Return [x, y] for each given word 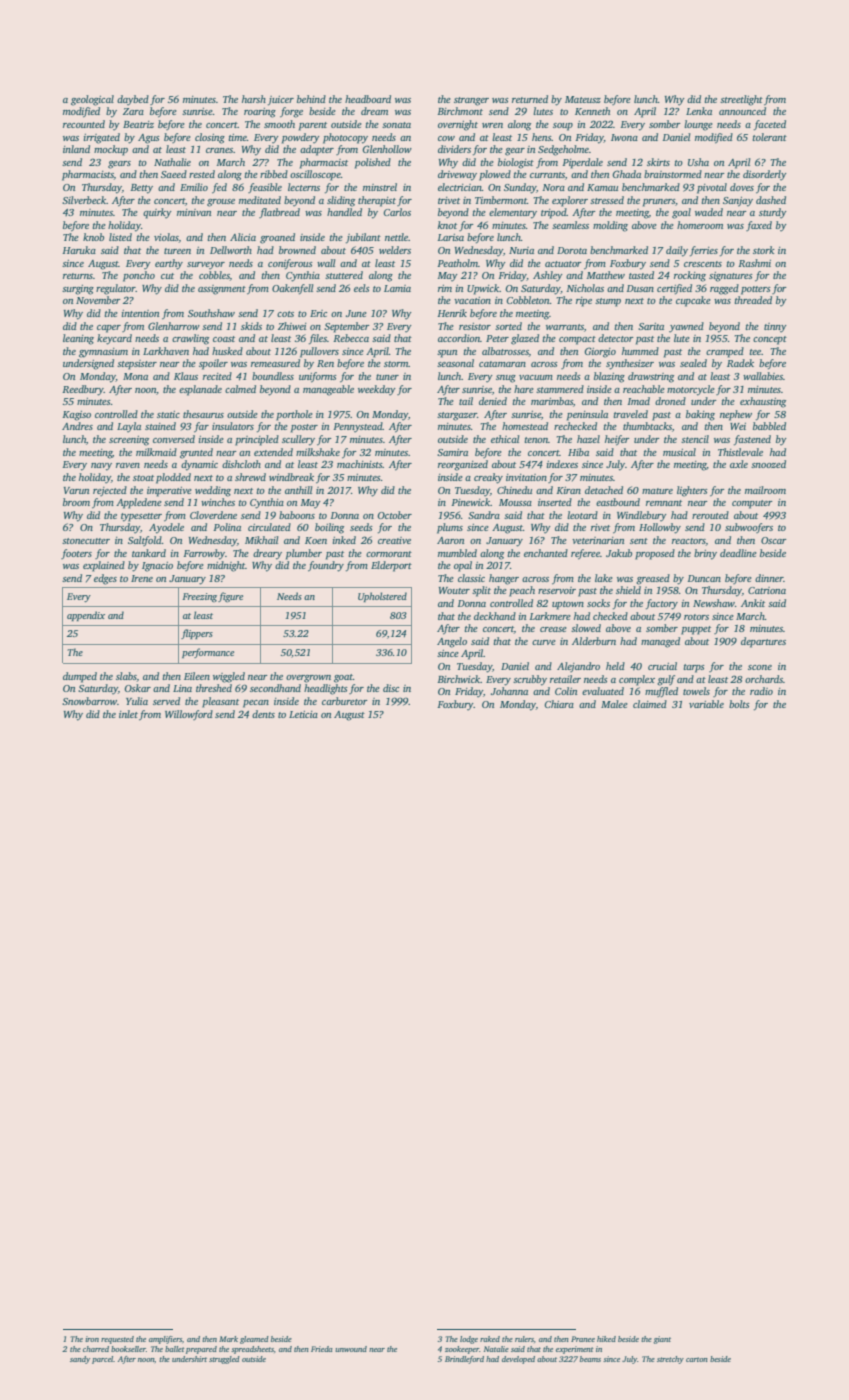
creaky [488, 478]
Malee [614, 704]
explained [104, 566]
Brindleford [464, 1360]
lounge [698, 125]
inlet [128, 714]
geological [92, 100]
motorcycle [691, 390]
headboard [368, 99]
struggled [224, 1360]
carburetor [345, 701]
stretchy [670, 1360]
